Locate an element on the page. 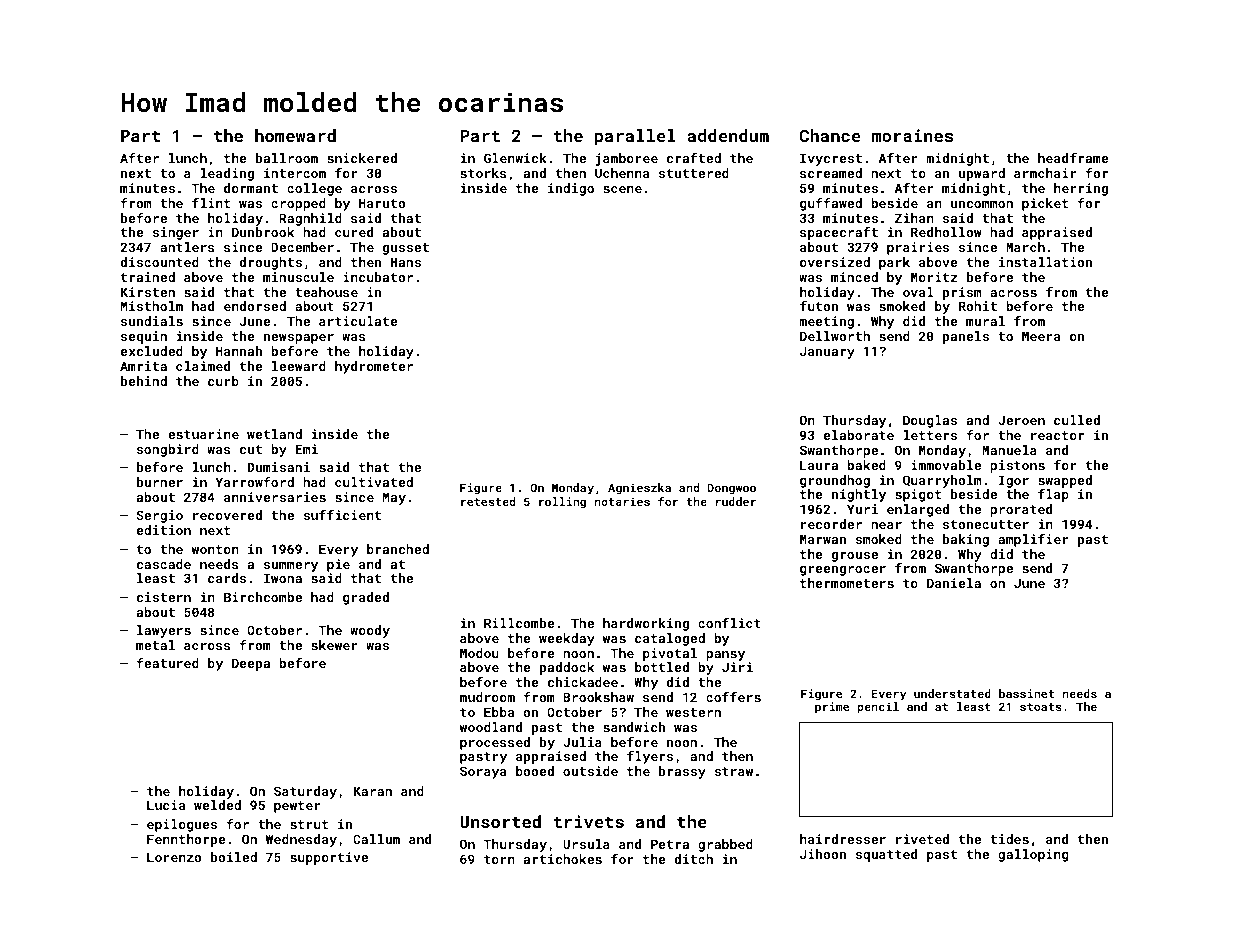 This page has height=952, width=1233. anniversaries is located at coordinates (275, 497).
